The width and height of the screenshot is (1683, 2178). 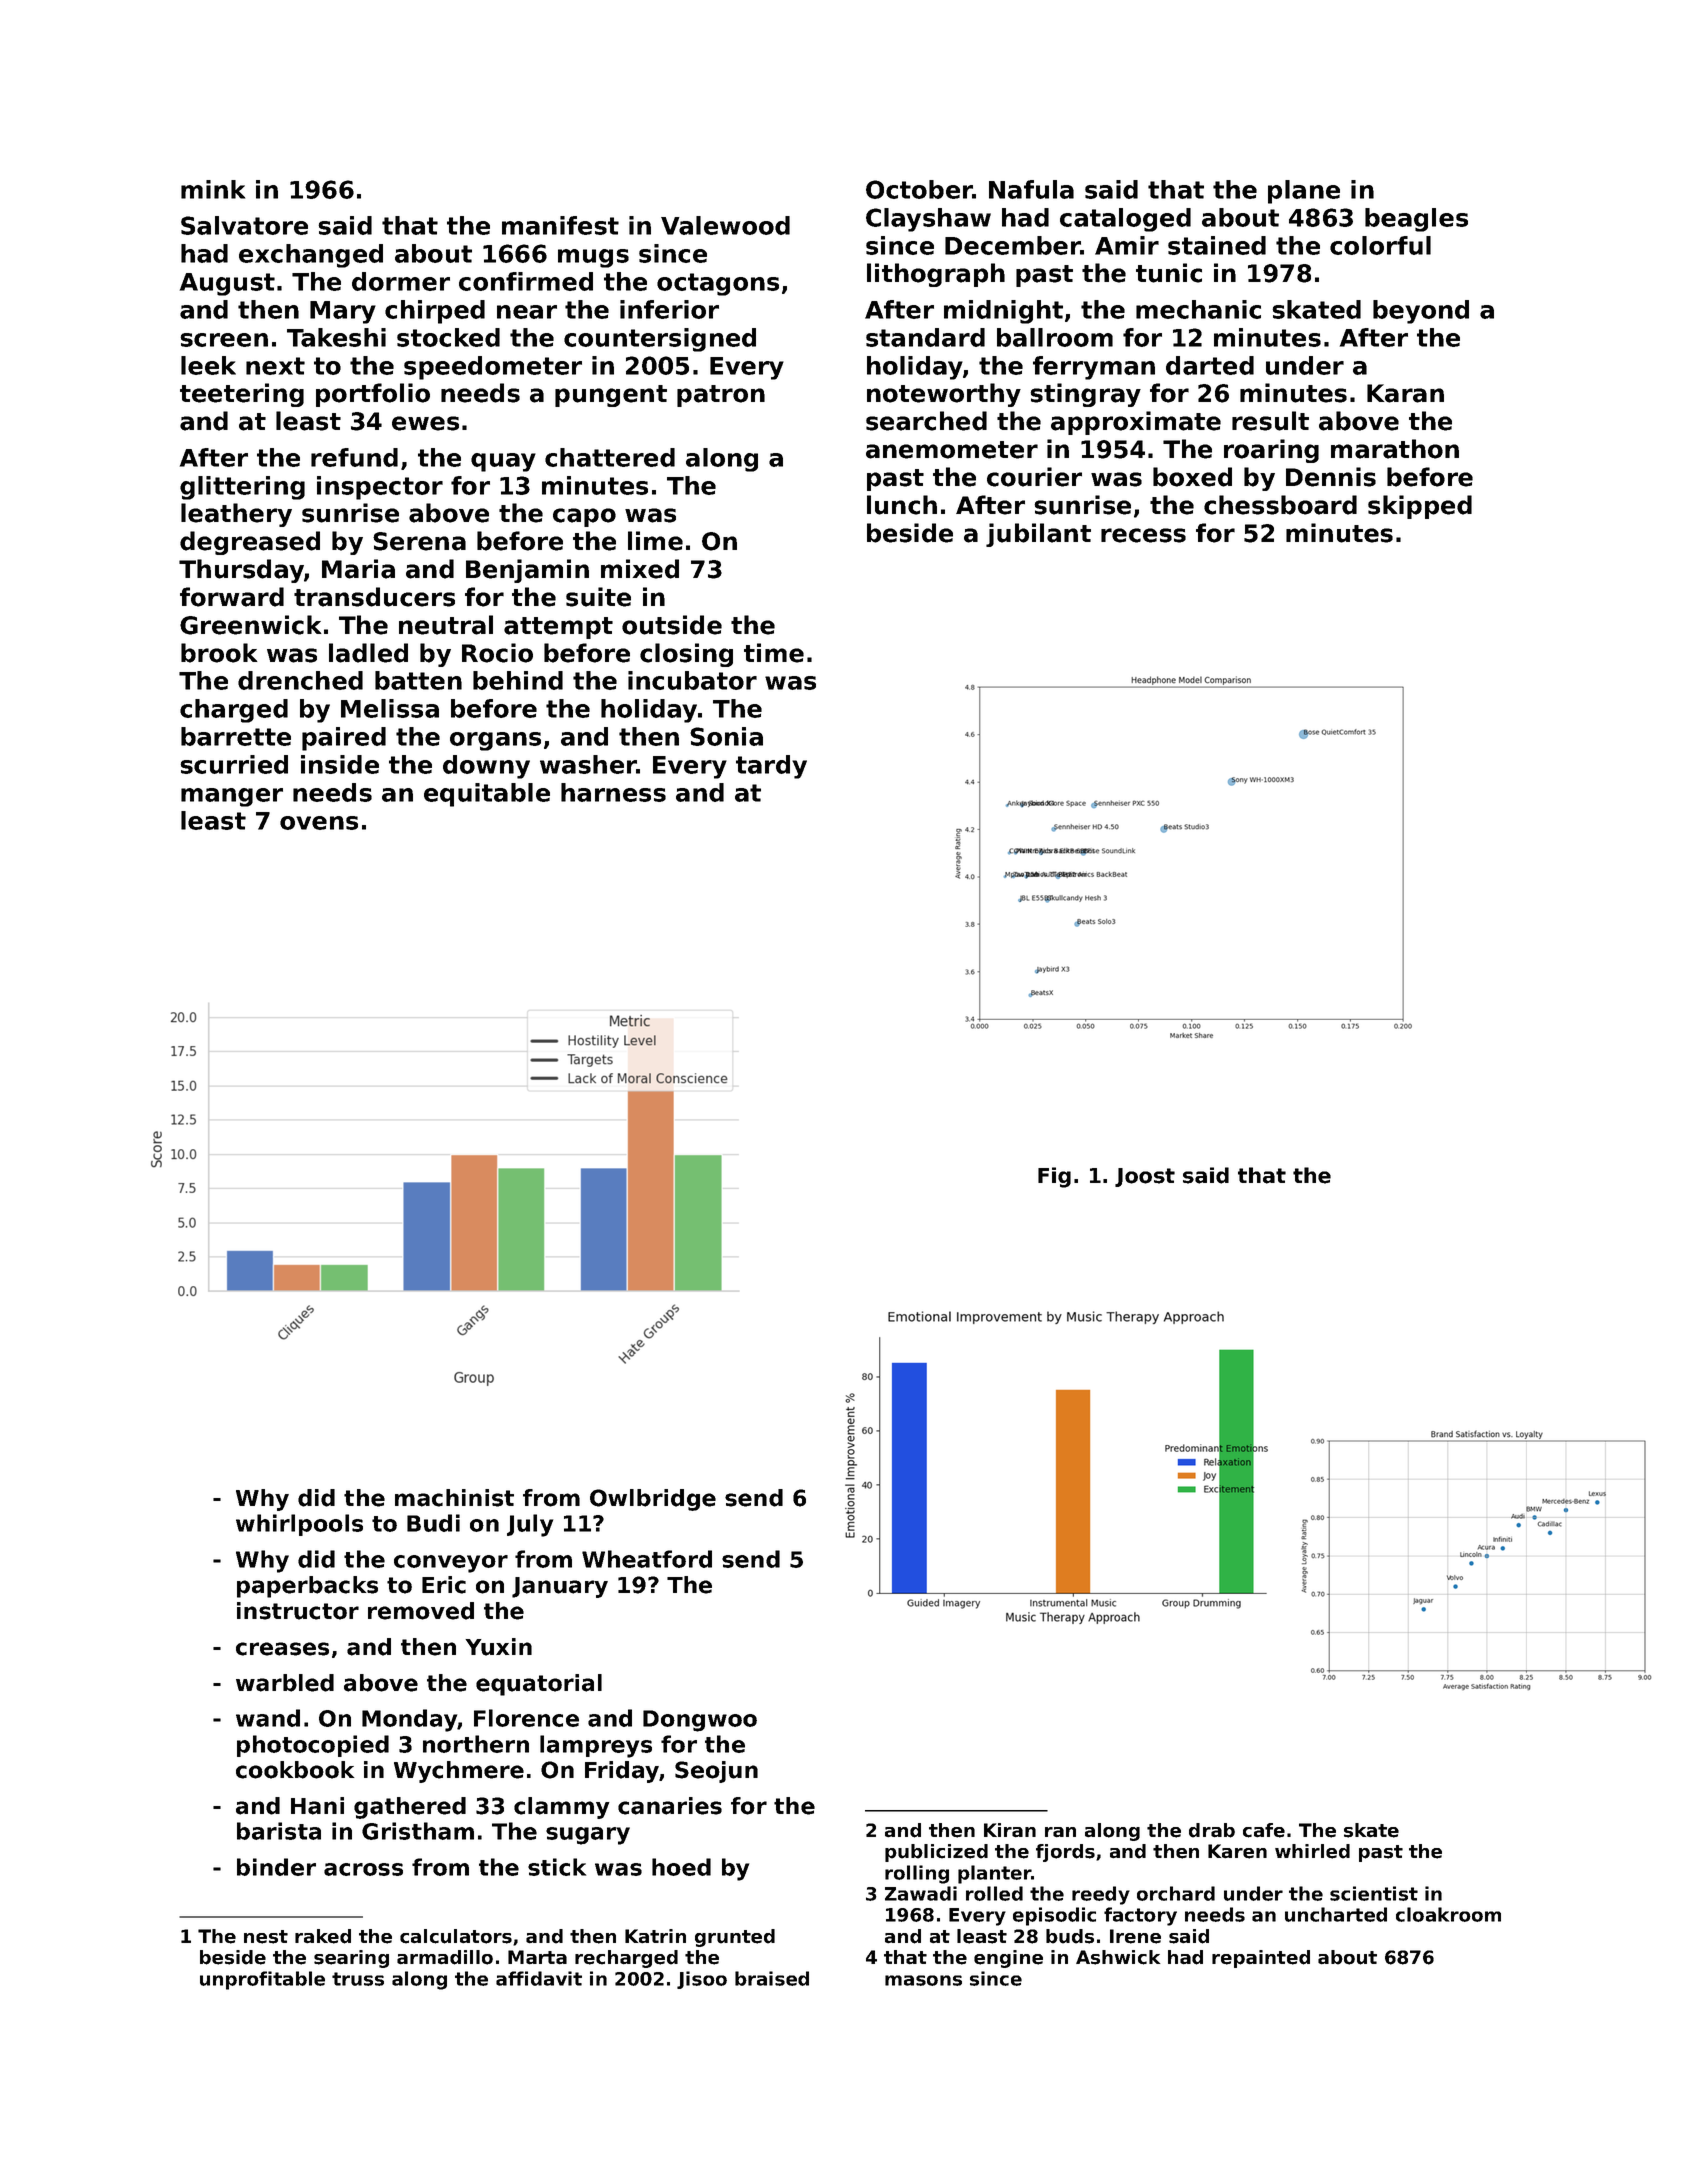 I want to click on whirlpools, so click(x=299, y=1525).
